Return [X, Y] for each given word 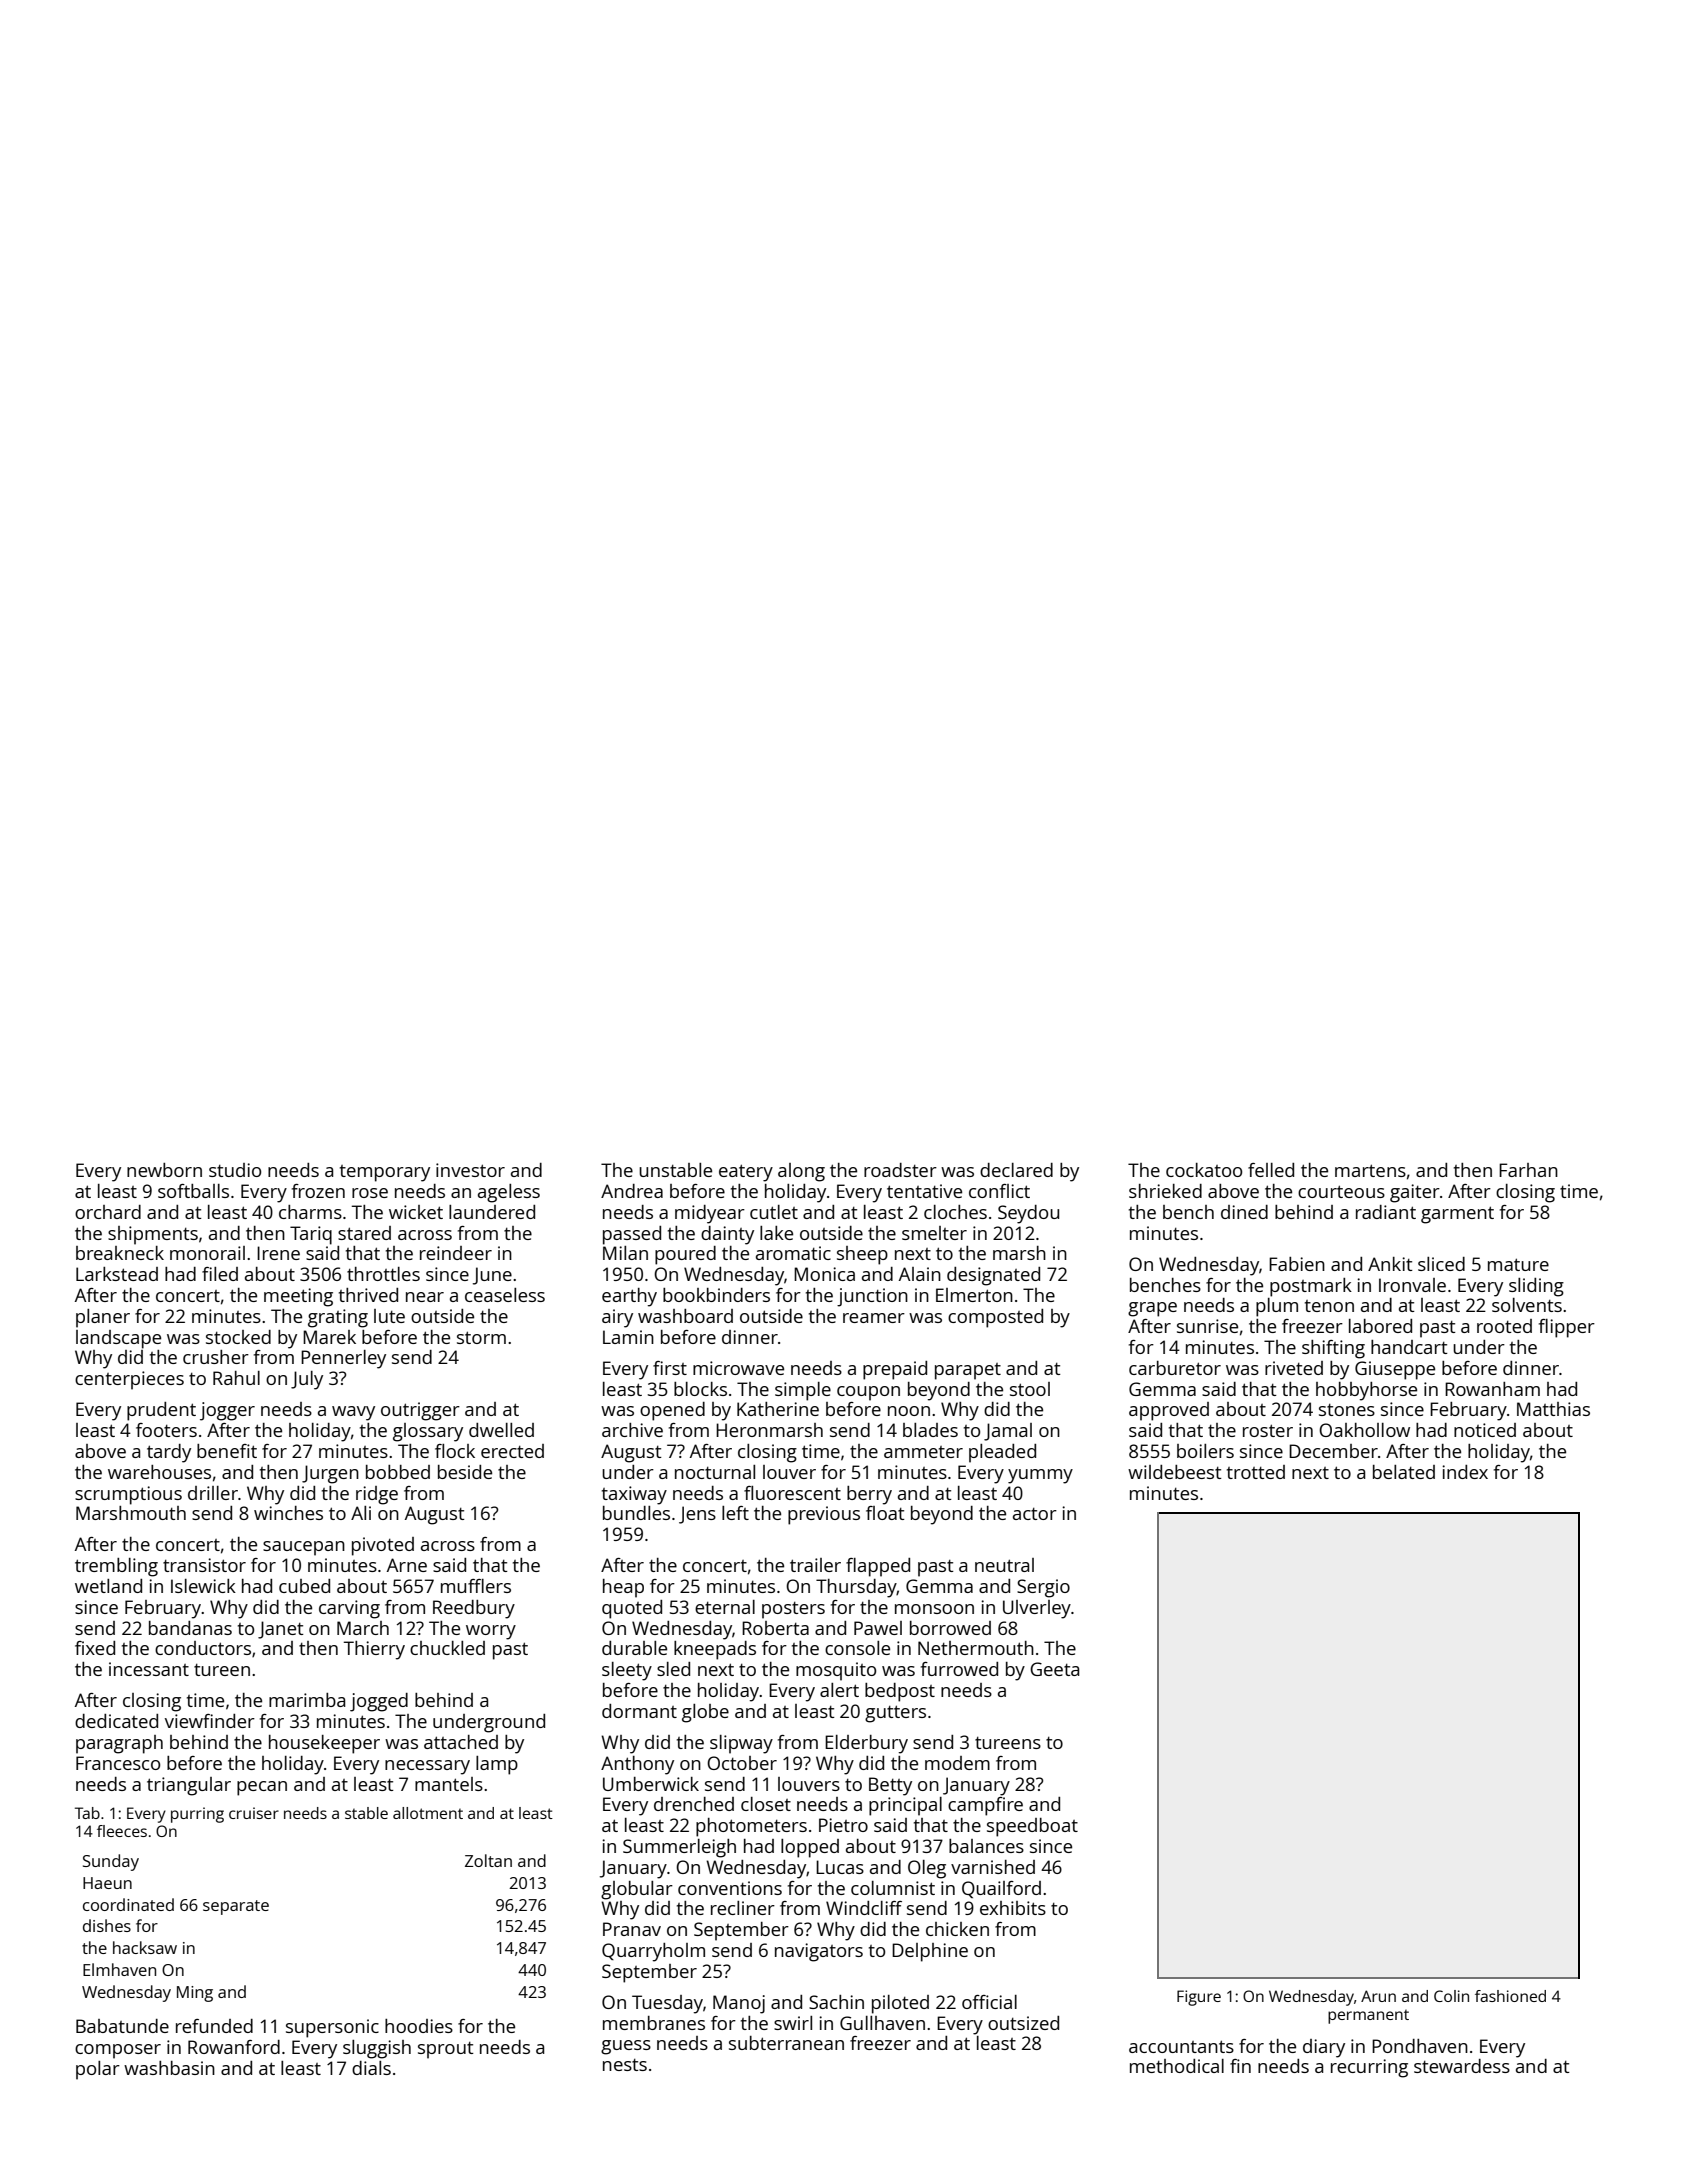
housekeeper [324, 1744]
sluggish [377, 2049]
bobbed [398, 1472]
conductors [203, 1648]
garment [1457, 1215]
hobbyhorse [1366, 1391]
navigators [819, 1952]
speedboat [1032, 1827]
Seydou [1028, 1214]
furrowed [959, 1669]
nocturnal [715, 1472]
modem [957, 1763]
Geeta [1054, 1669]
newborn [164, 1170]
